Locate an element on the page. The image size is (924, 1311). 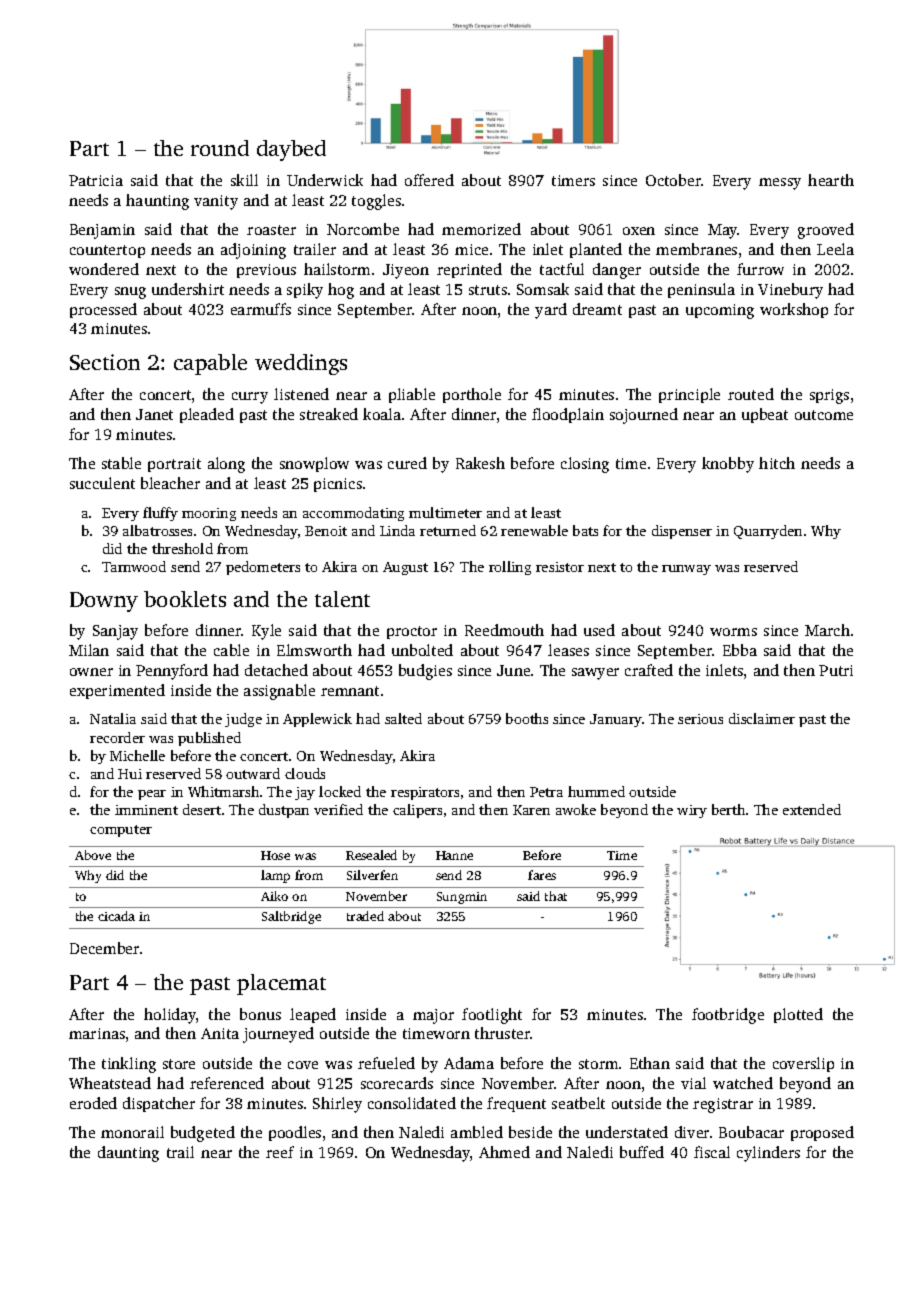
upcoming is located at coordinates (720, 311).
